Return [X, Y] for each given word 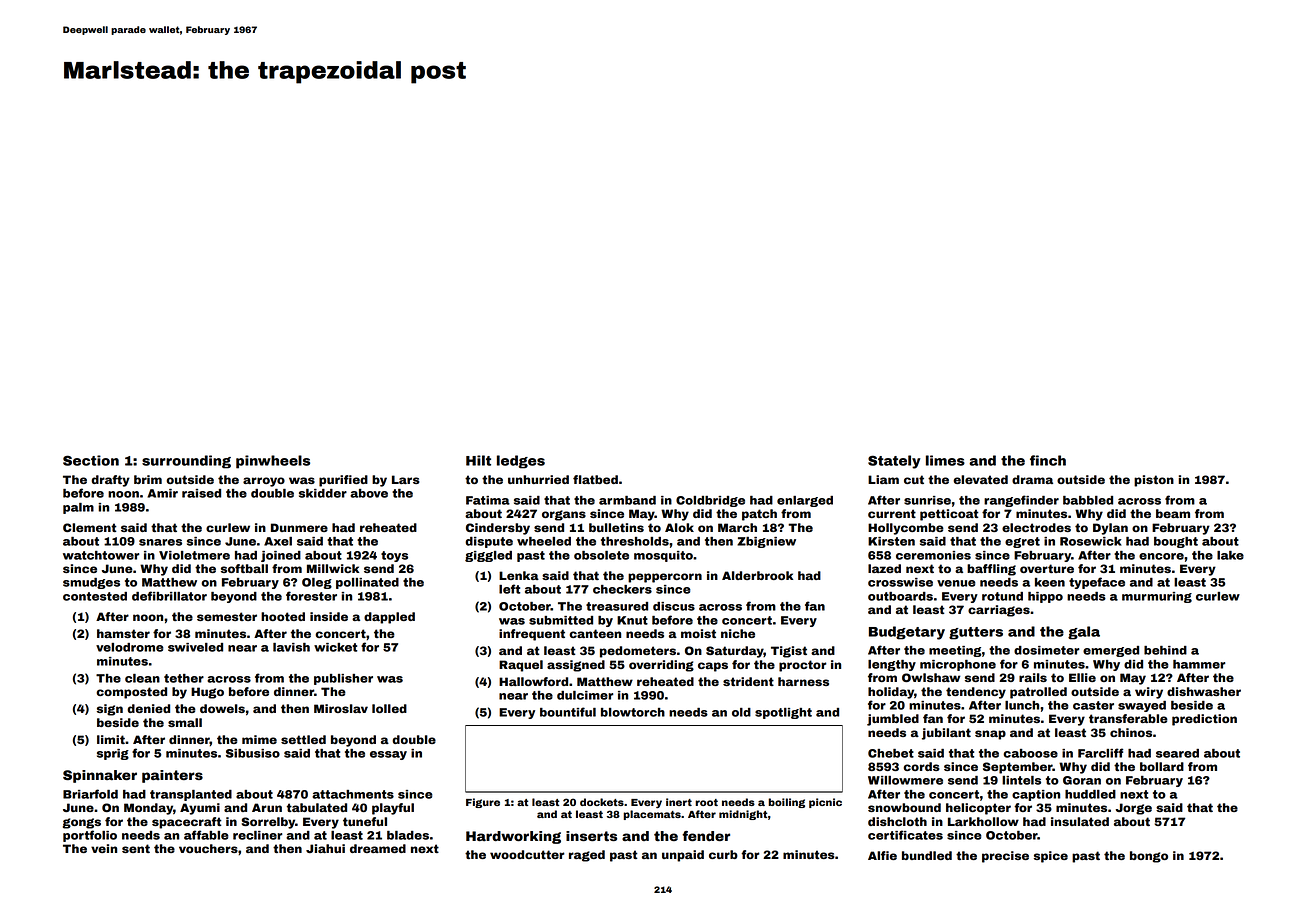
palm [78, 508]
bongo [1149, 857]
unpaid [683, 856]
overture [1047, 568]
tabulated [317, 807]
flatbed [595, 479]
